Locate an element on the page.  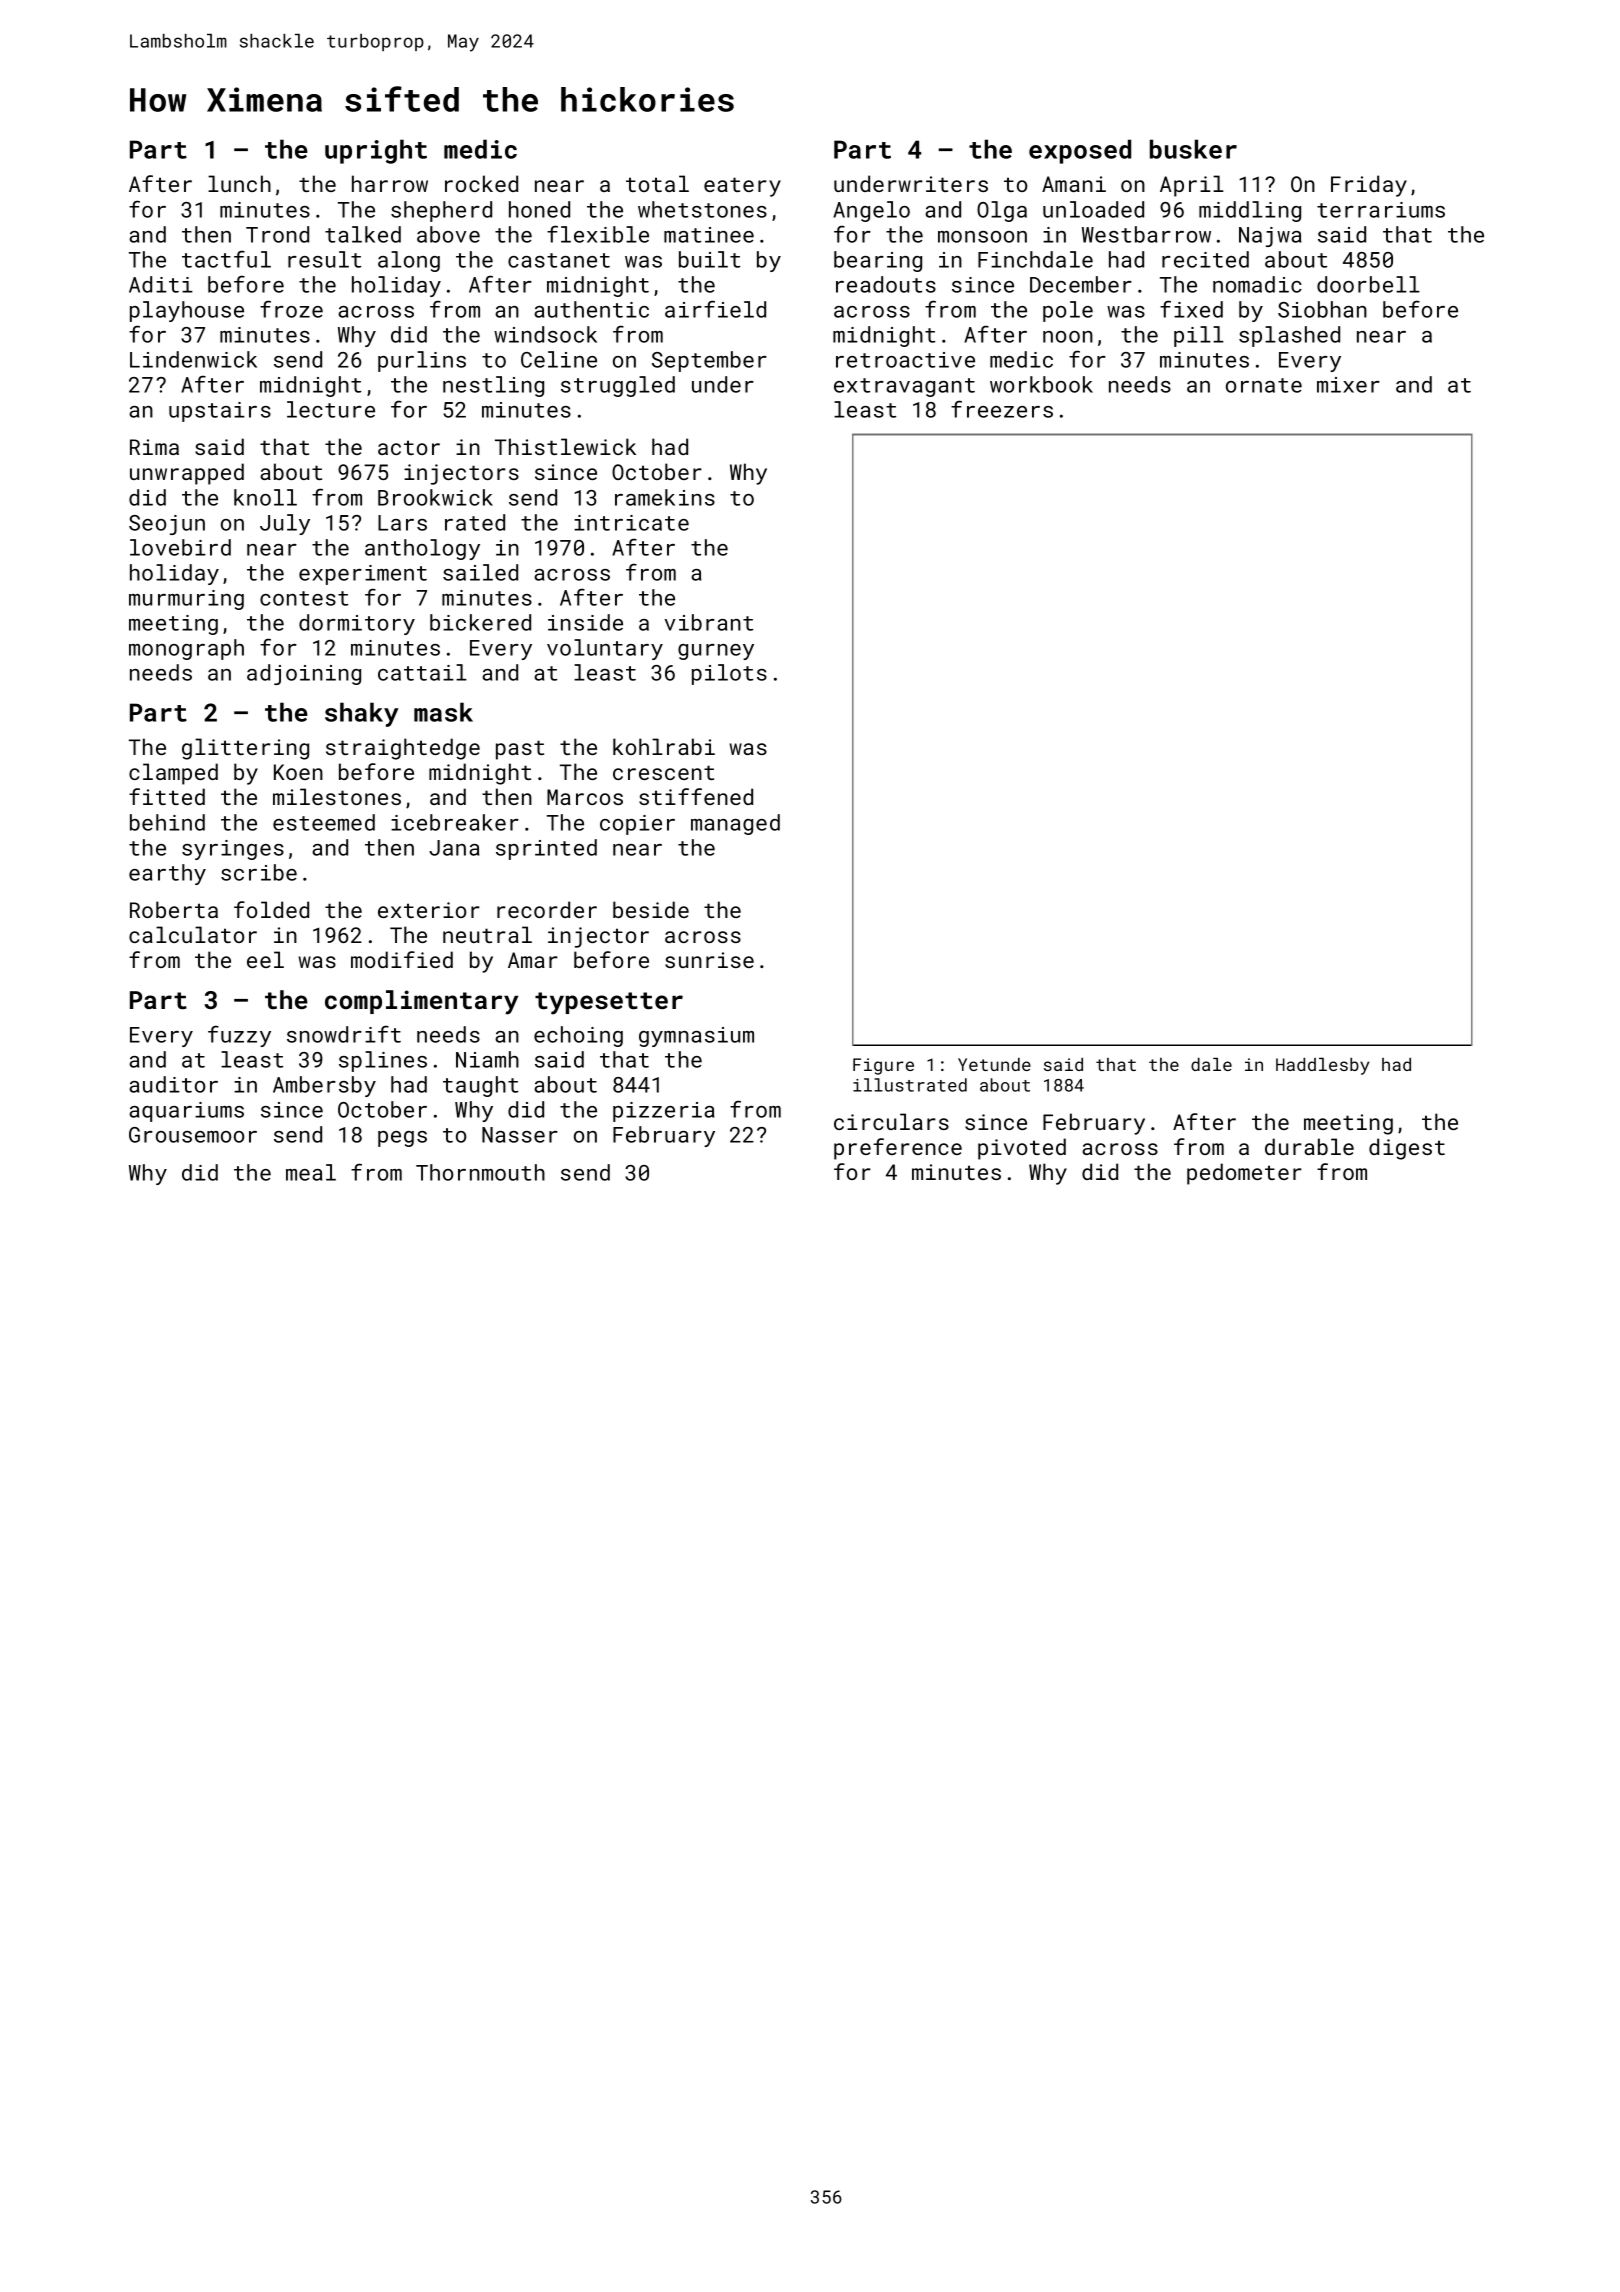
airfield is located at coordinates (715, 309).
